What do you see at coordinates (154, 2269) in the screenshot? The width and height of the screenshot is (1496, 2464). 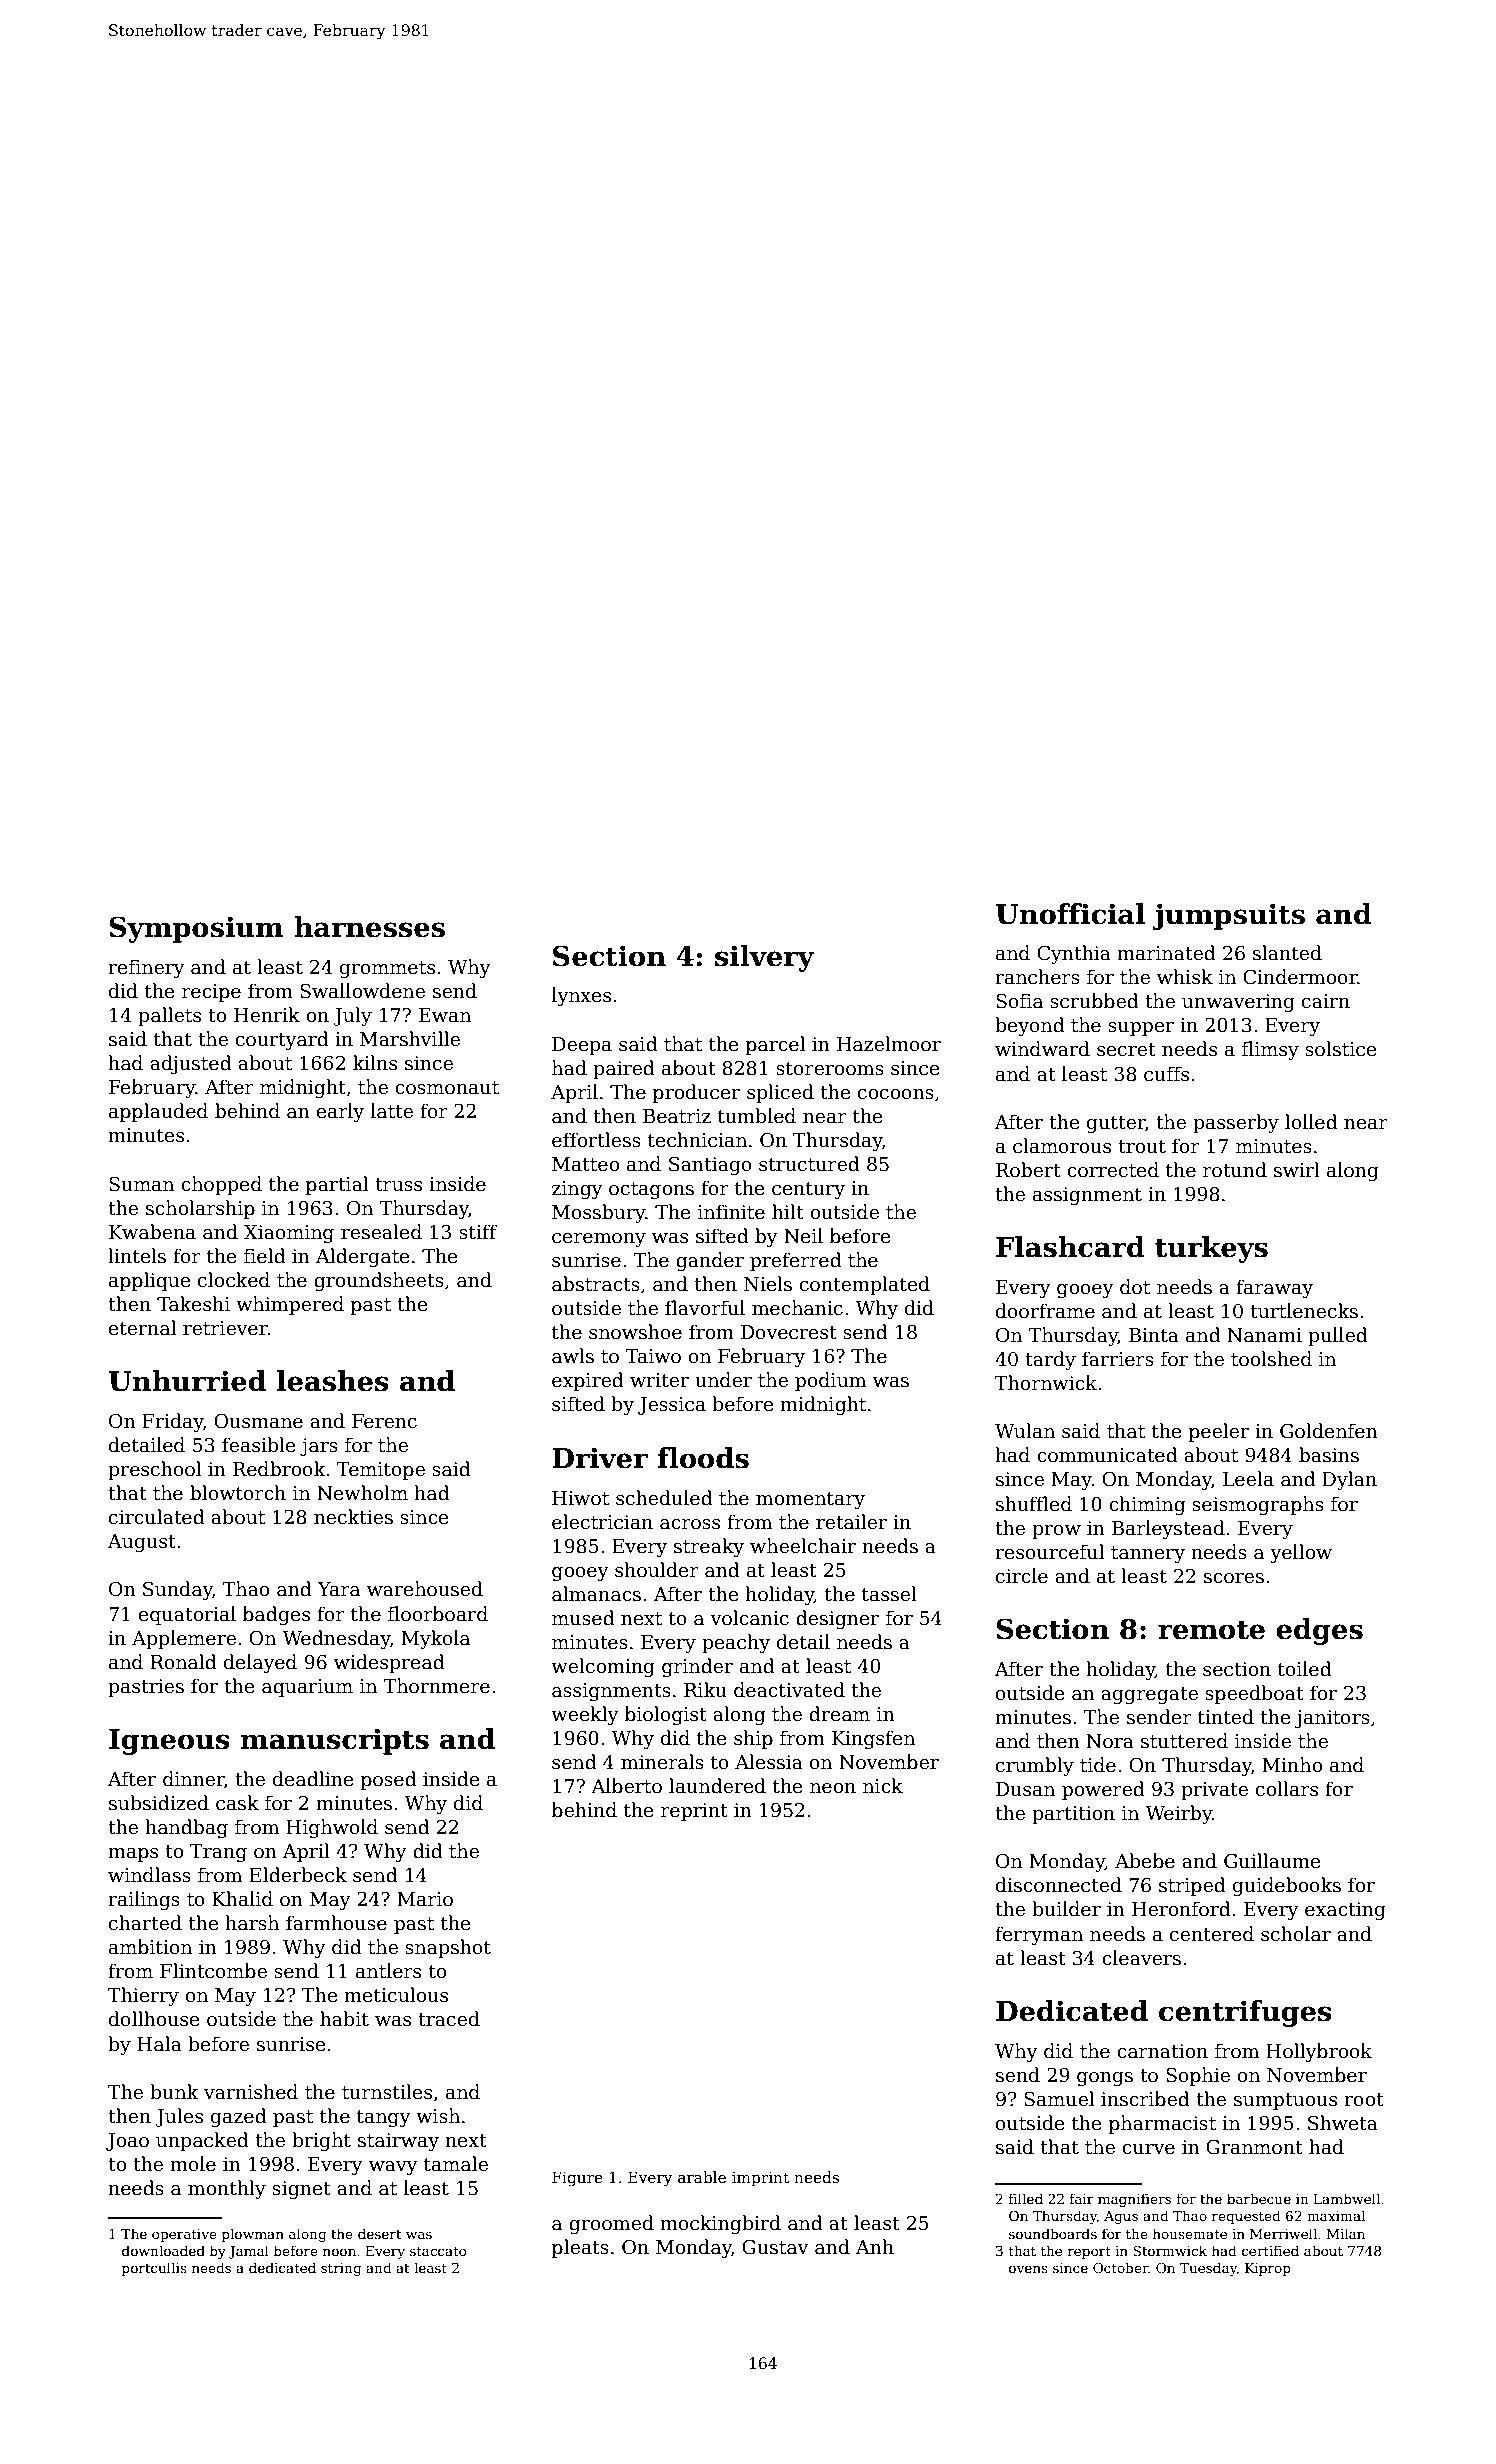 I see `portcullis` at bounding box center [154, 2269].
